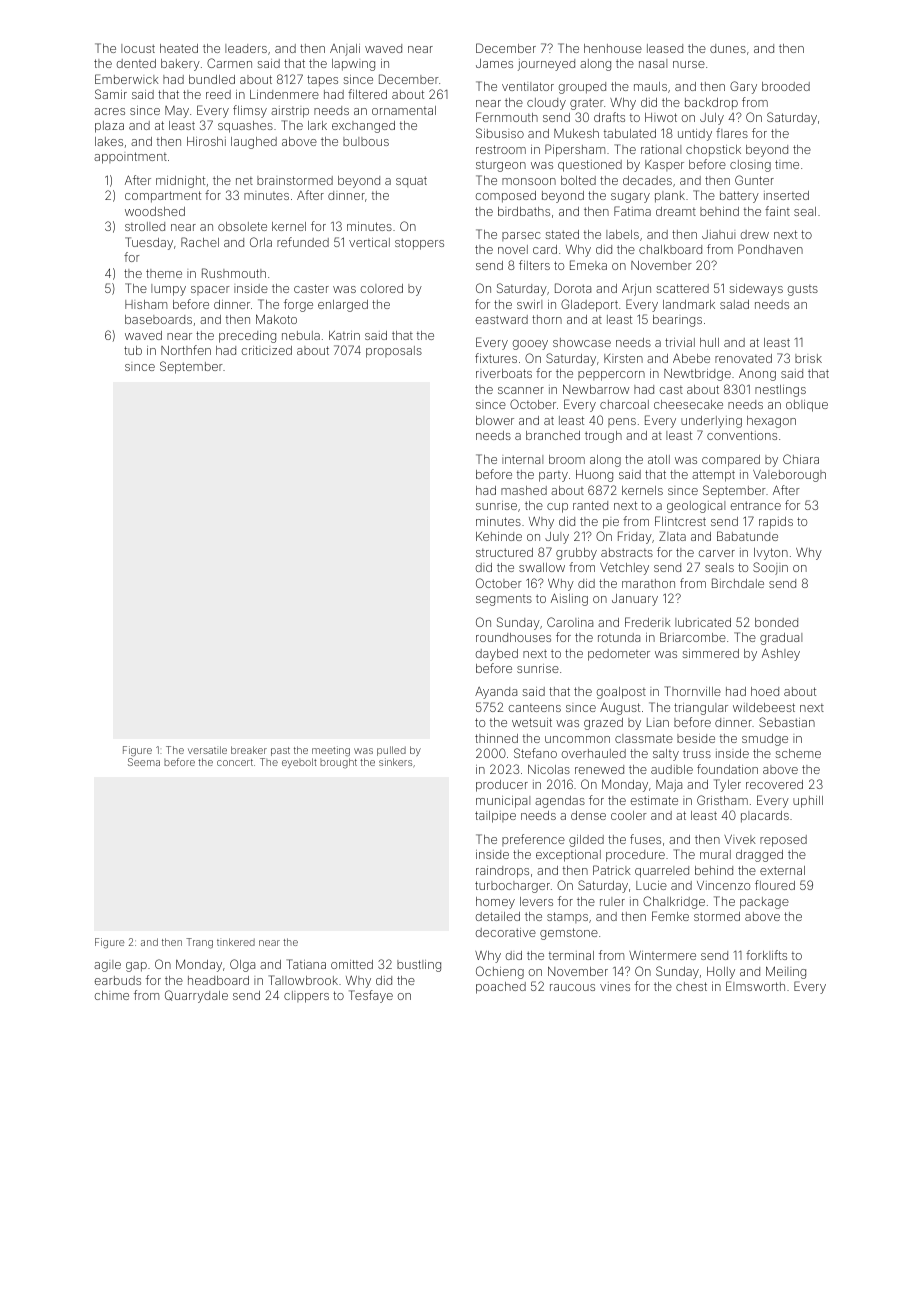 The height and width of the screenshot is (1308, 924). Describe the element at coordinates (669, 786) in the screenshot. I see `Maja` at that location.
